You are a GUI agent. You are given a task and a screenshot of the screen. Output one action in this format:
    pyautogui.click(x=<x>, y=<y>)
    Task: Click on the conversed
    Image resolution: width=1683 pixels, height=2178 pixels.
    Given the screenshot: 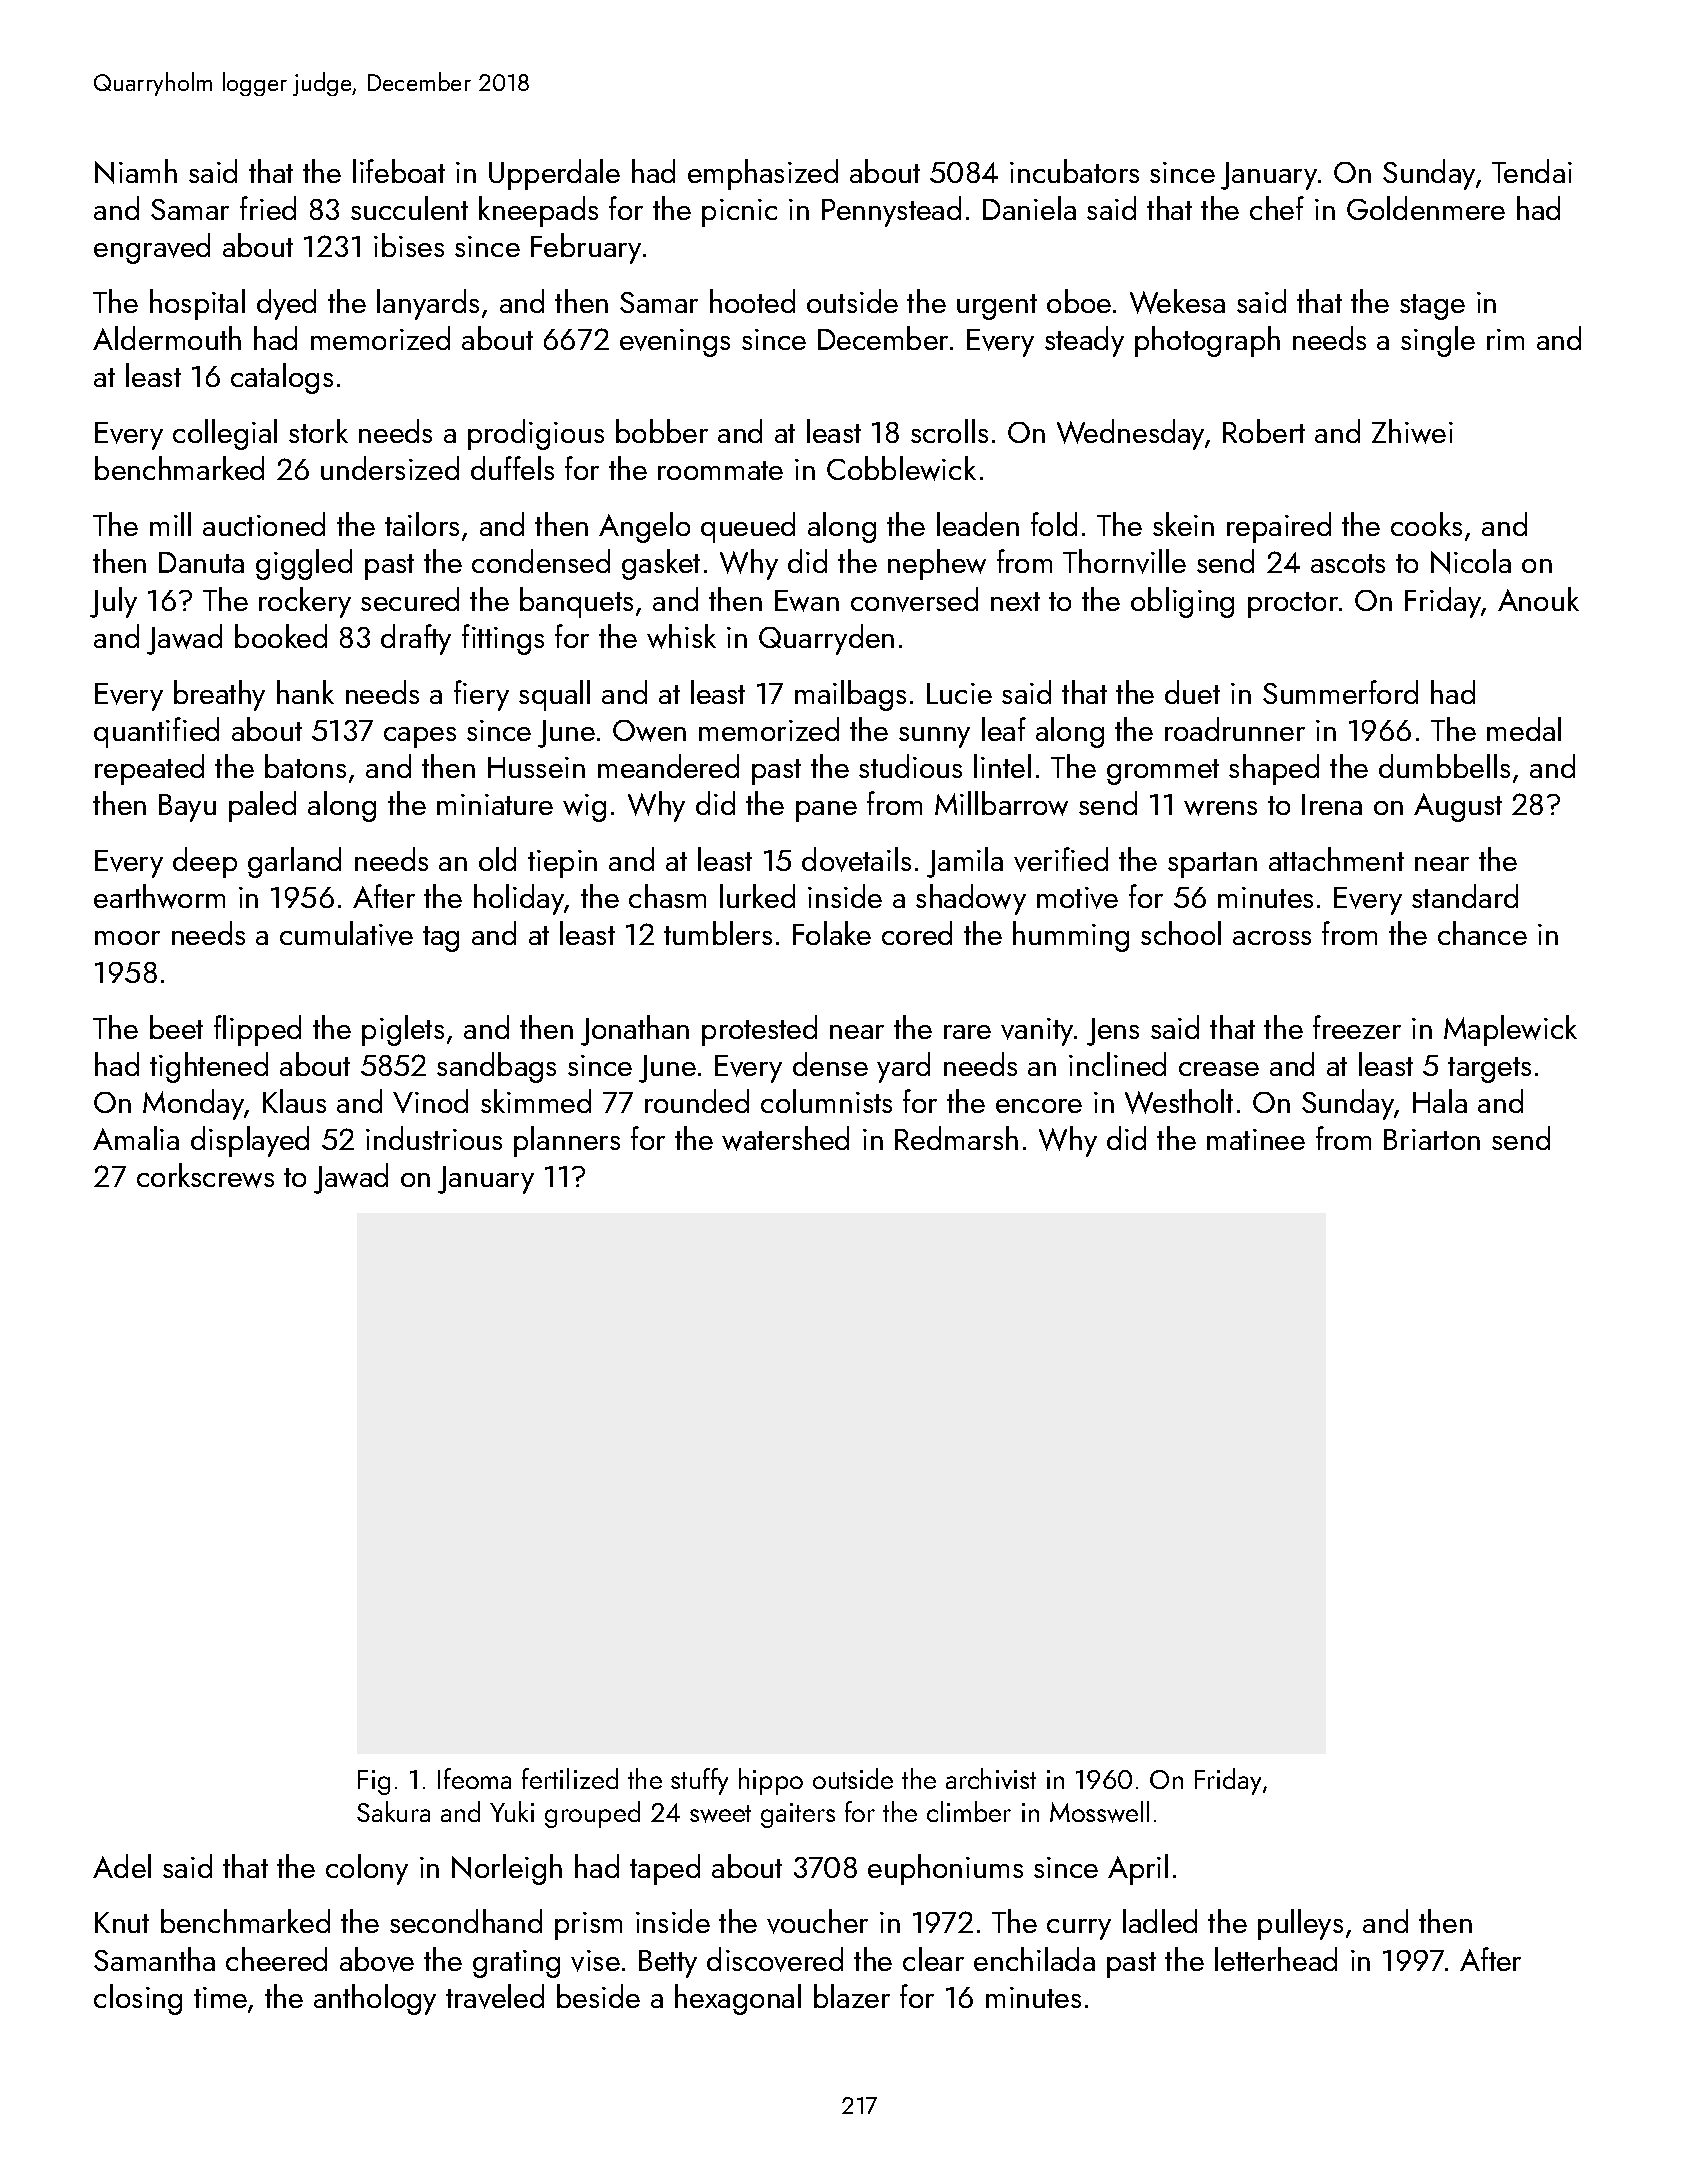 What is the action you would take?
    pyautogui.click(x=914, y=599)
